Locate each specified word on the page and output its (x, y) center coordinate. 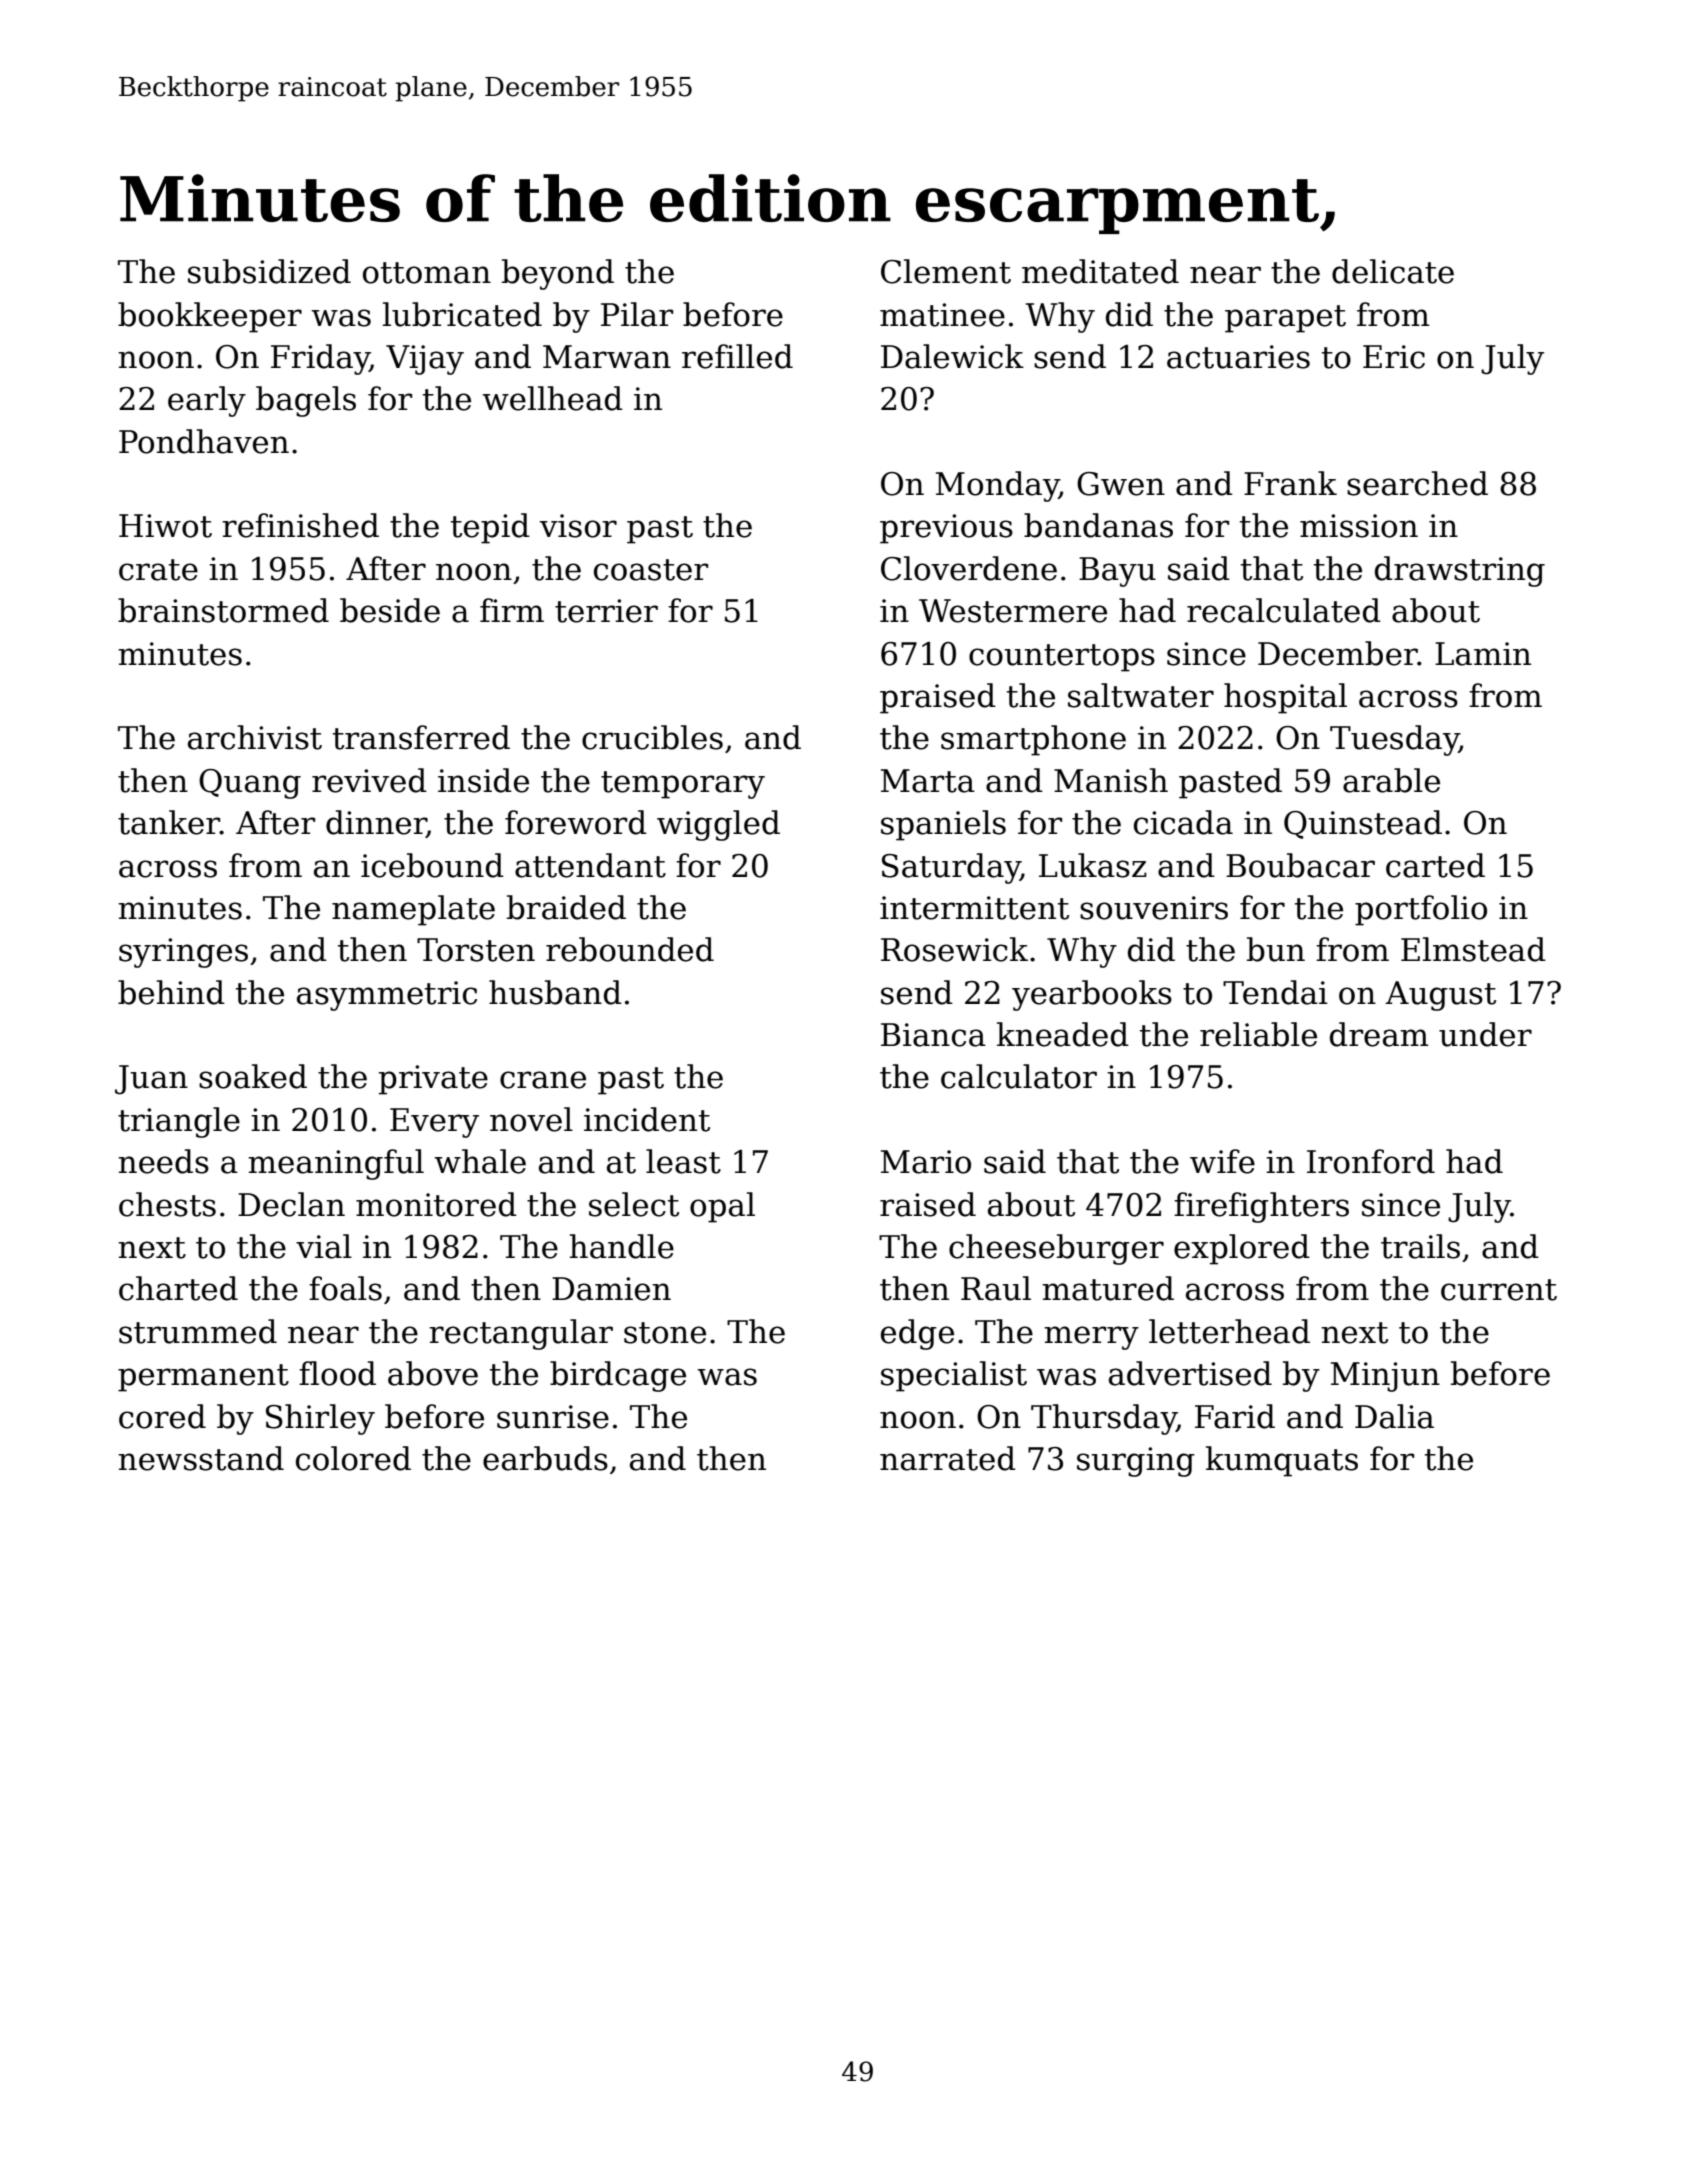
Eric (1394, 357)
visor (578, 526)
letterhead (1229, 1331)
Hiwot (165, 526)
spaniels (943, 825)
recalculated (1284, 610)
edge (917, 1334)
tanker (169, 822)
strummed (198, 1331)
